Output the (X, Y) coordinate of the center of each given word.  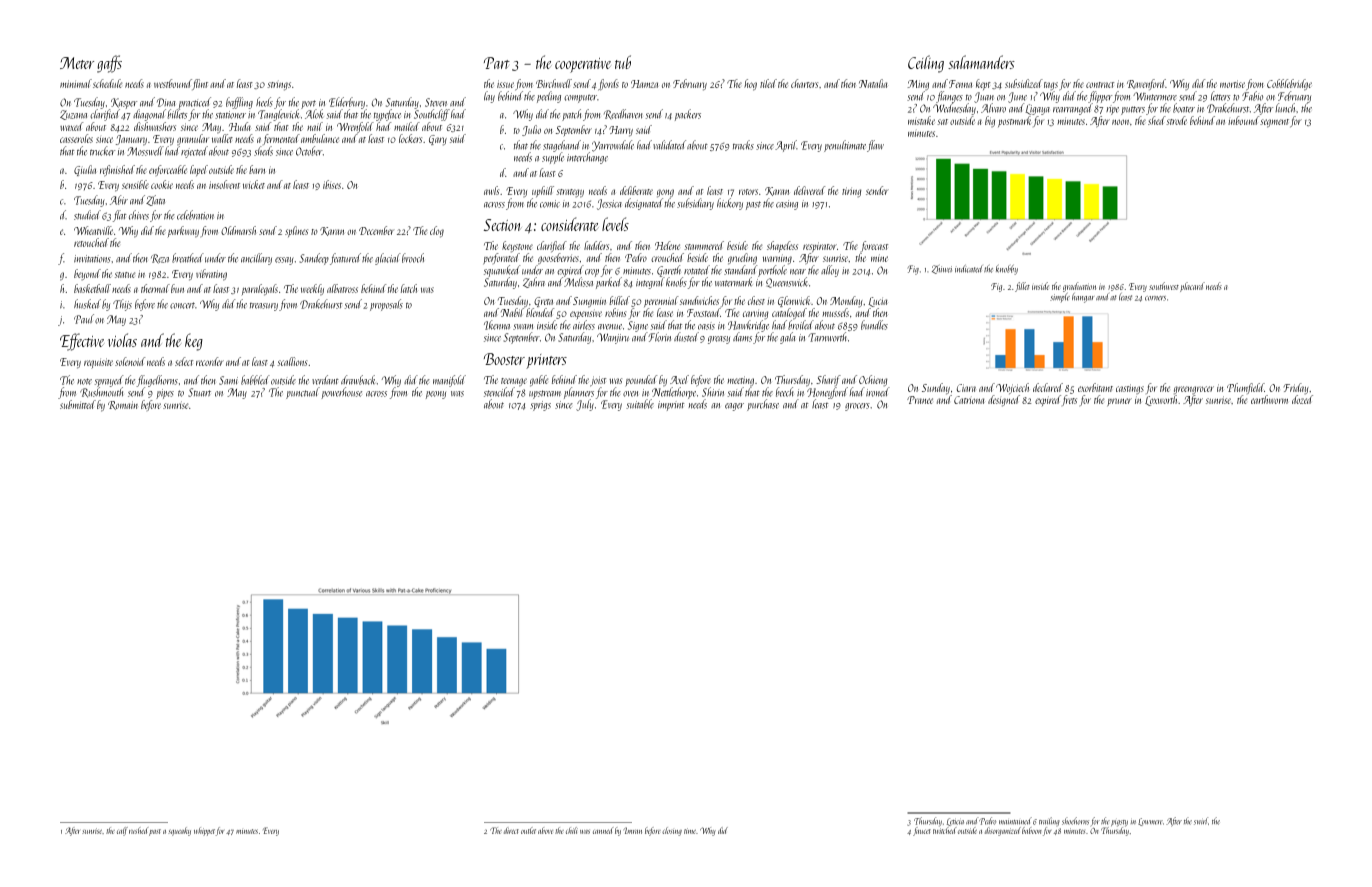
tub (623, 62)
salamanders (981, 62)
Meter (77, 63)
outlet (528, 830)
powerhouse (341, 393)
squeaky (179, 831)
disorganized (1003, 831)
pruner (1119, 402)
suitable (640, 404)
